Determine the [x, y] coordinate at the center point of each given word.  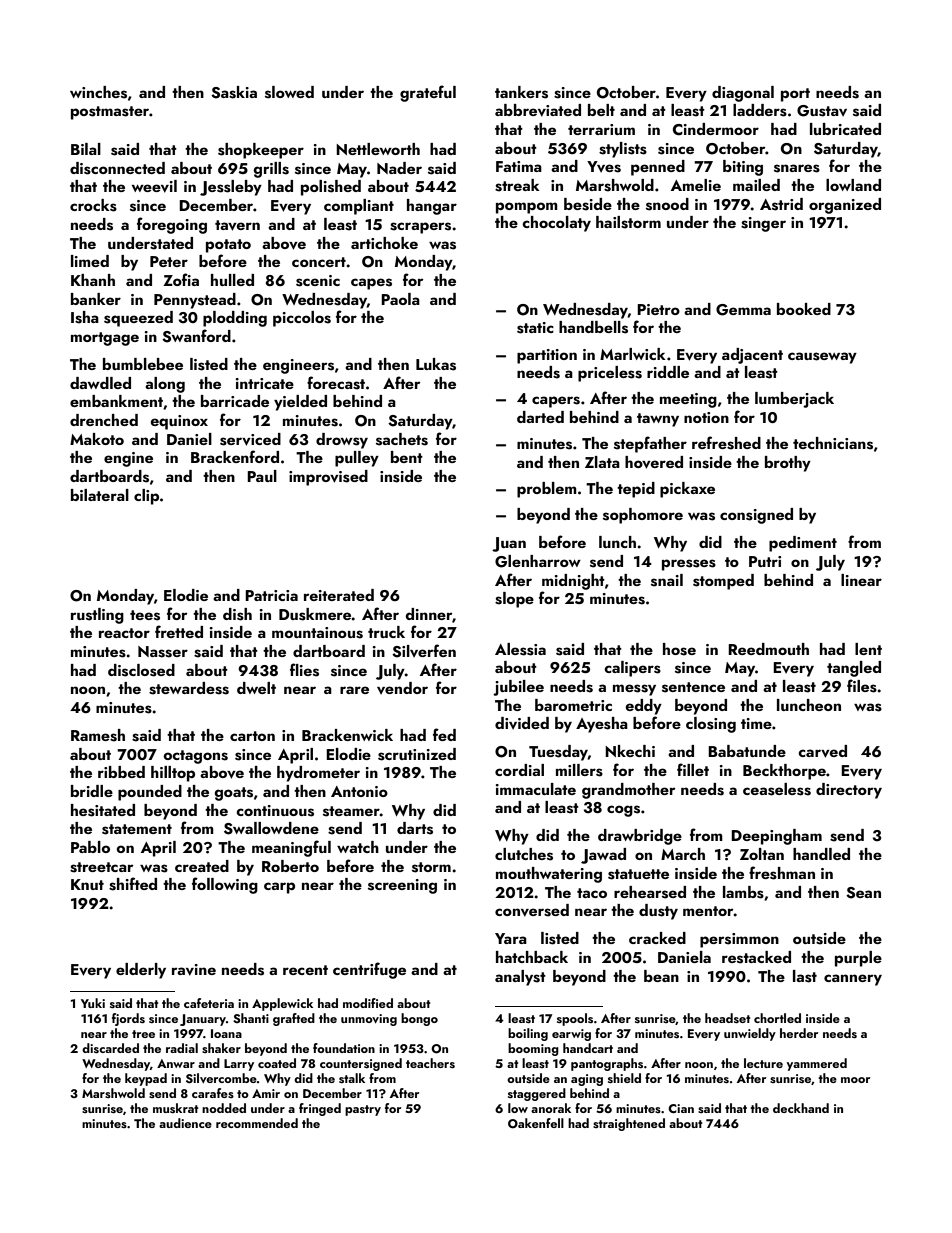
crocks [93, 205]
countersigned [361, 1064]
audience [185, 1123]
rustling [97, 616]
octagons [195, 757]
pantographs [607, 1064]
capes [371, 284]
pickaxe [687, 490]
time [756, 723]
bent [407, 457]
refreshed [726, 443]
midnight [573, 582]
